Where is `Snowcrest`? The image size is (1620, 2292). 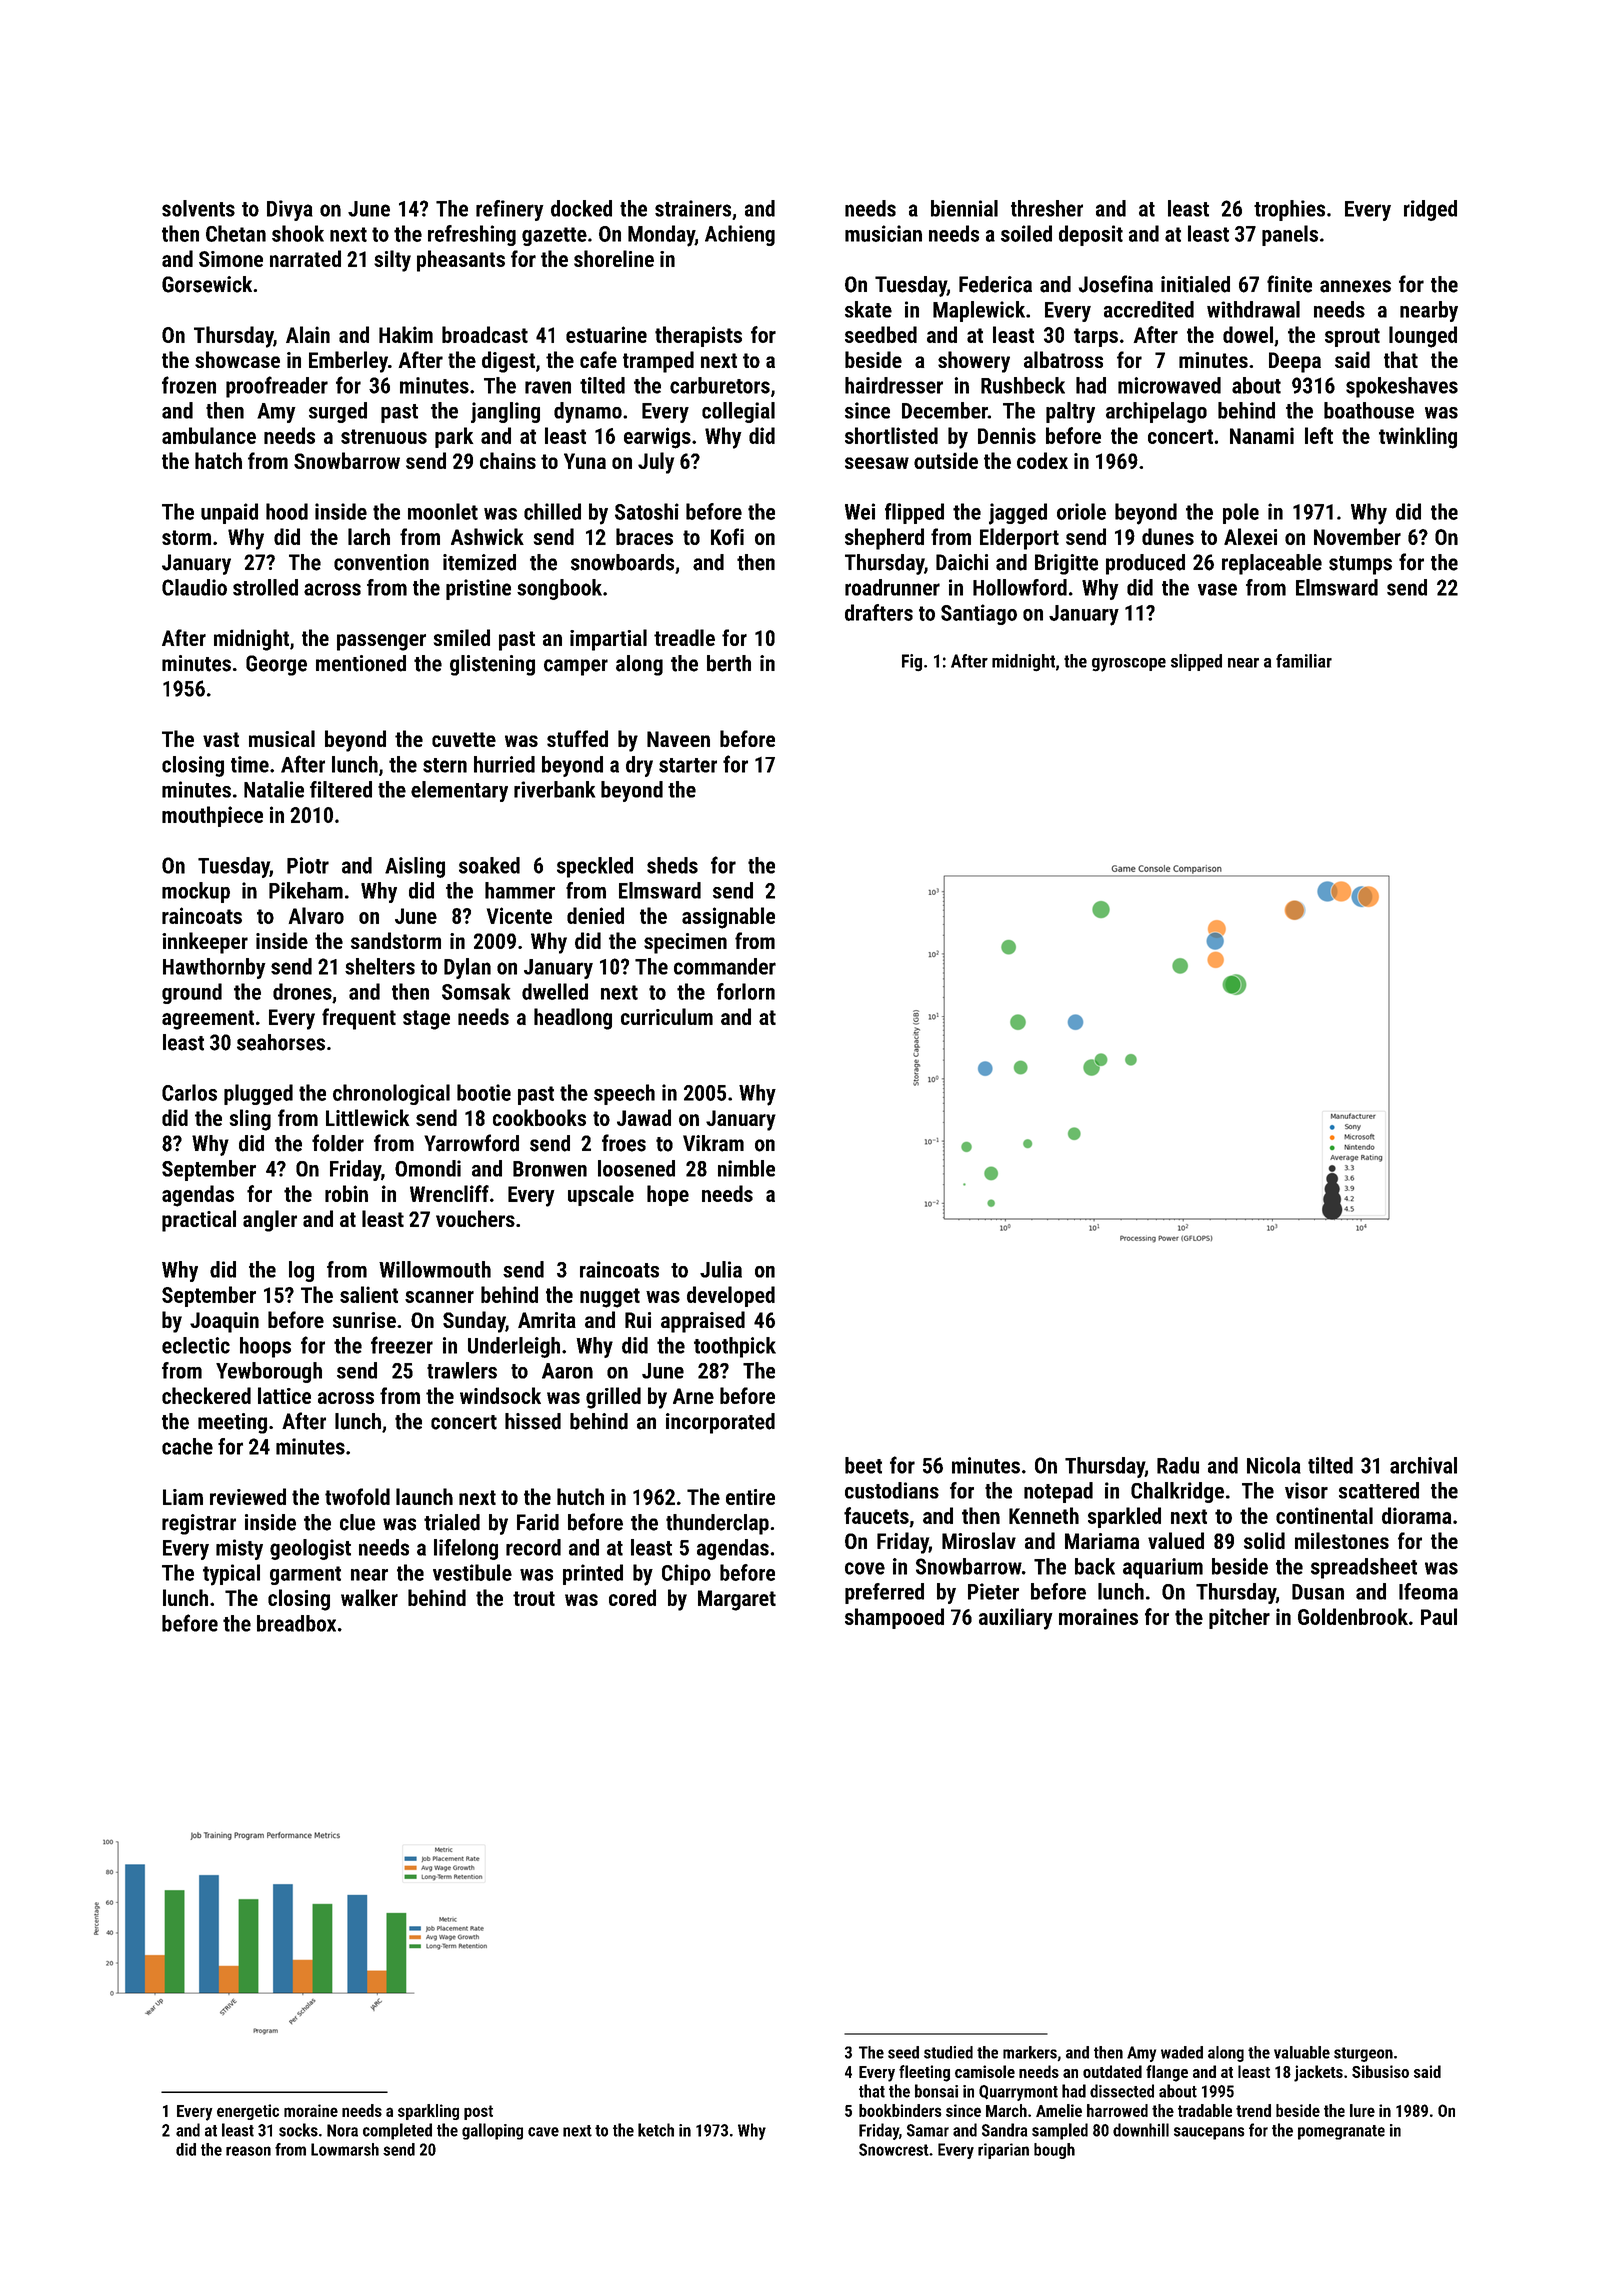
Snowcrest is located at coordinates (894, 2149).
